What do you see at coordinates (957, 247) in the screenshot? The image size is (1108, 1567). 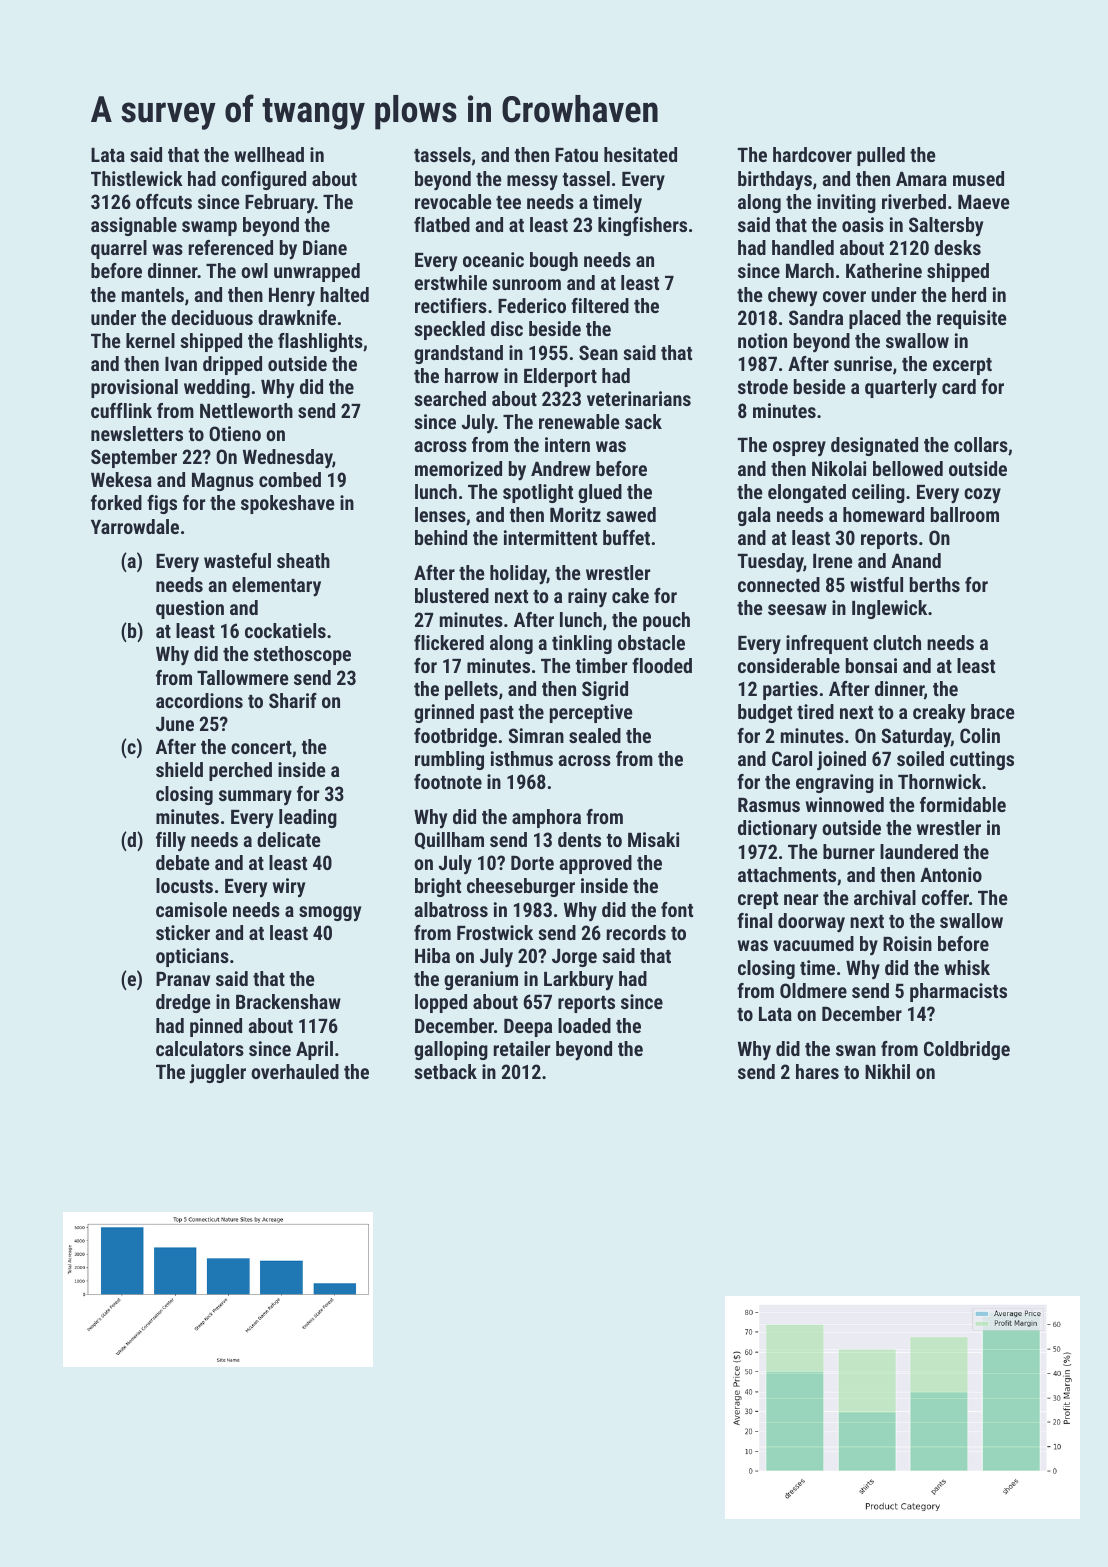 I see `desks` at bounding box center [957, 247].
